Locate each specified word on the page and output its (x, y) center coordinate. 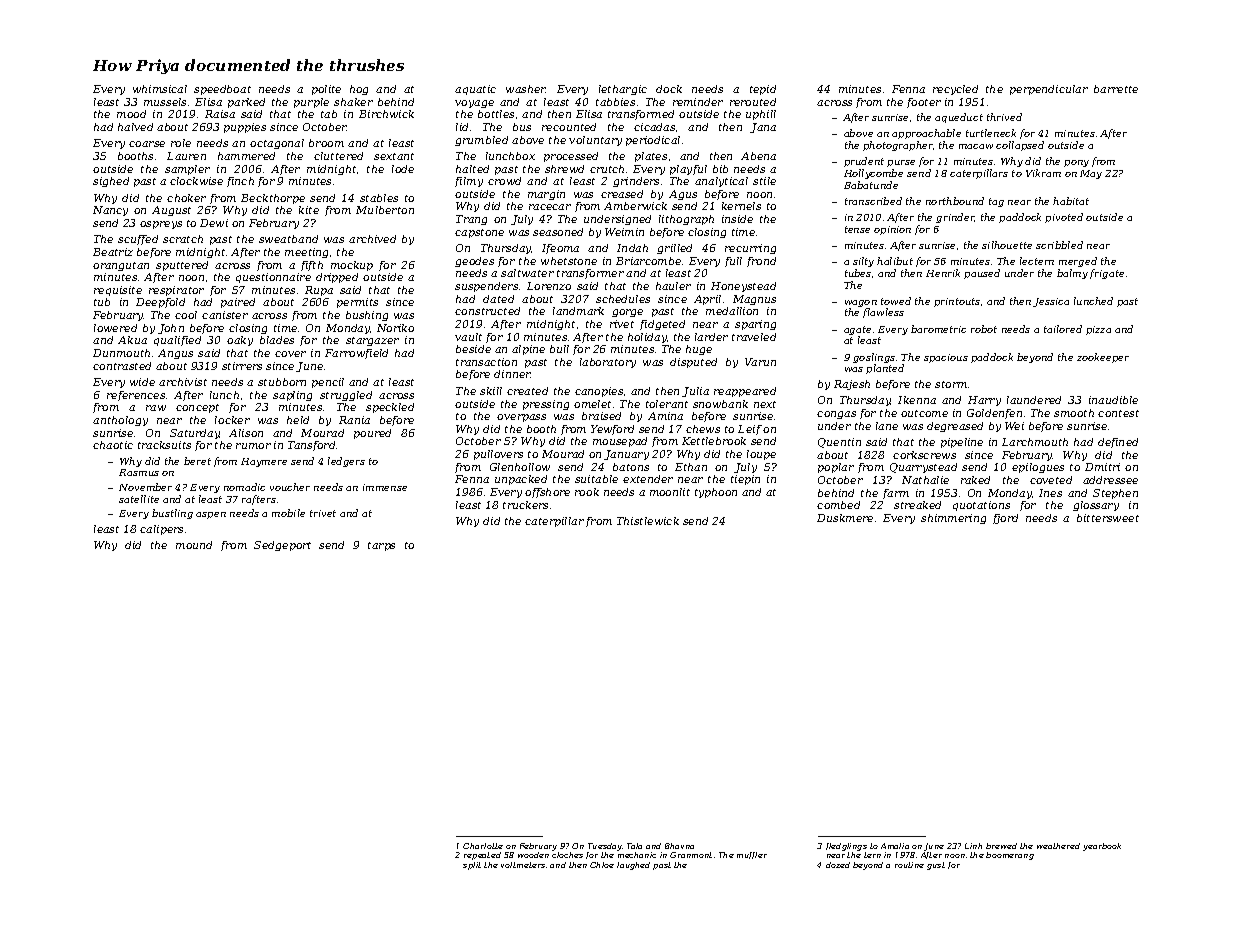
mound (194, 545)
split (472, 866)
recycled (955, 90)
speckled (390, 408)
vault (468, 337)
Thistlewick (648, 521)
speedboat (222, 90)
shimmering (953, 519)
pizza (1098, 330)
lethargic (623, 90)
